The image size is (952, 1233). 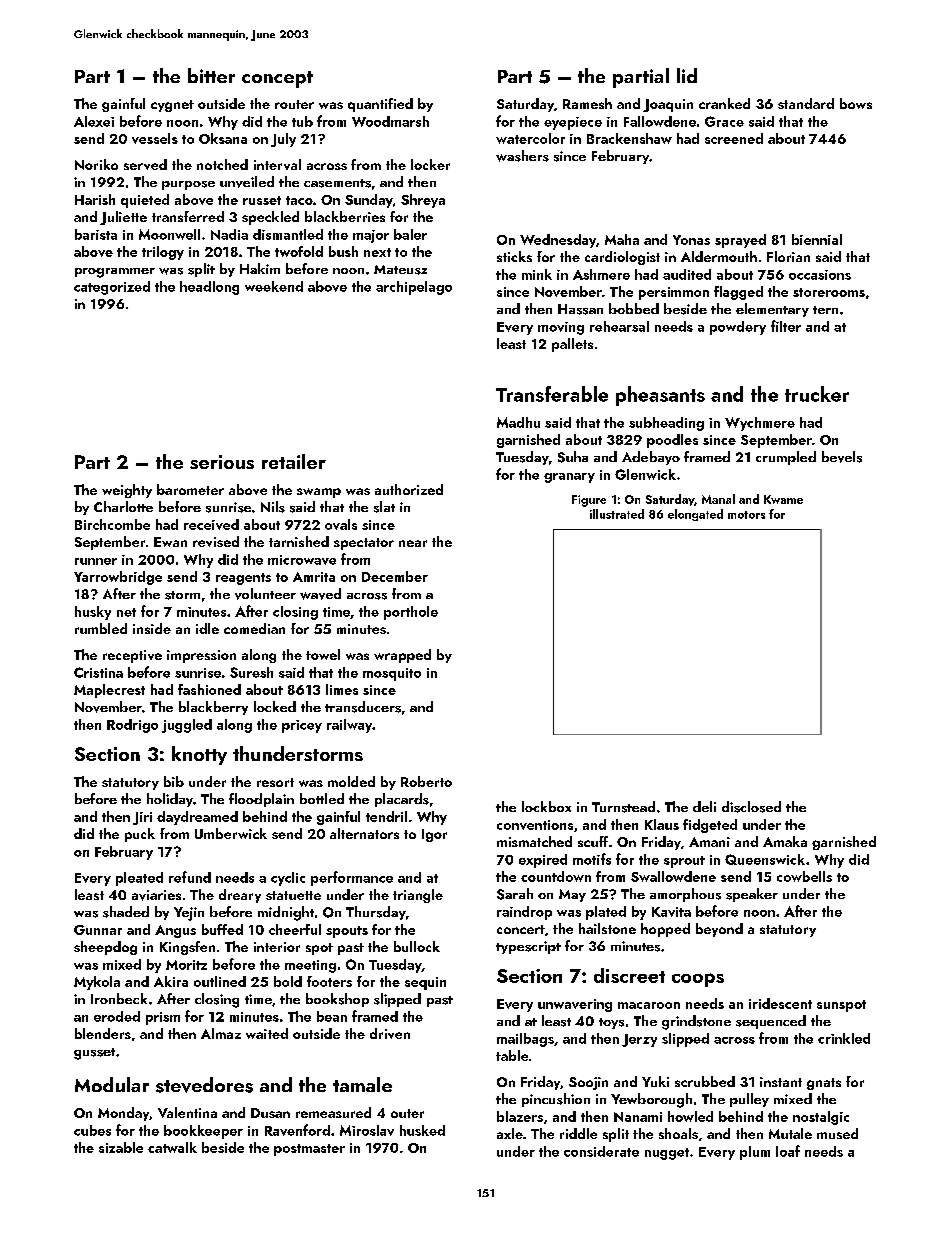 What do you see at coordinates (589, 501) in the document?
I see `Figure` at bounding box center [589, 501].
